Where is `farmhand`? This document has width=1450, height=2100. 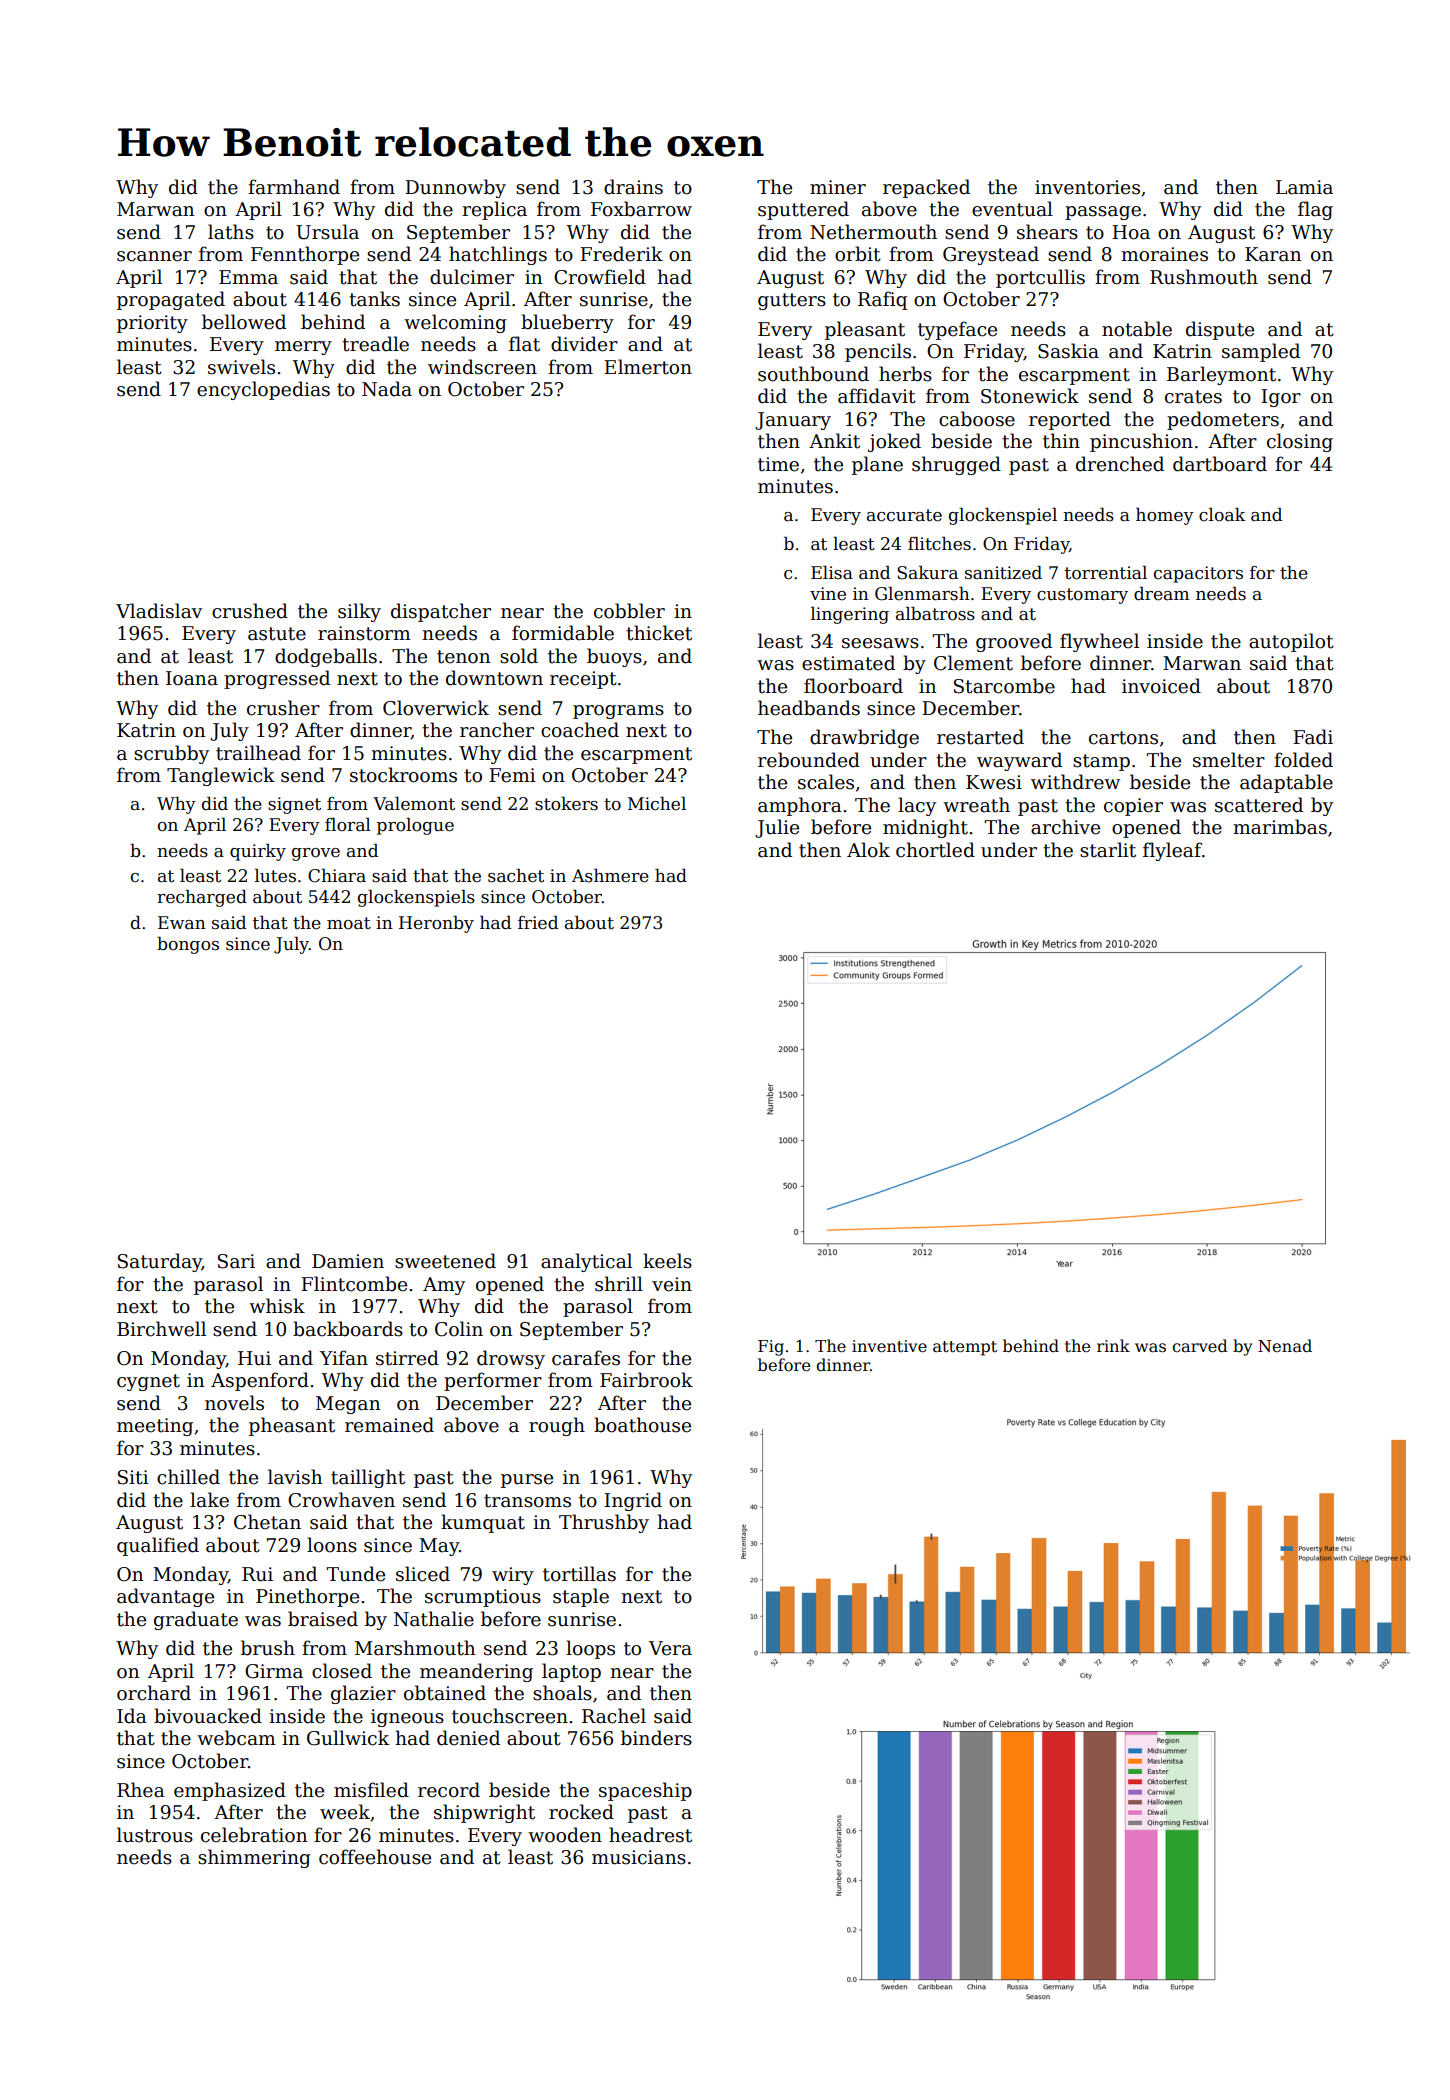 farmhand is located at coordinates (294, 187).
